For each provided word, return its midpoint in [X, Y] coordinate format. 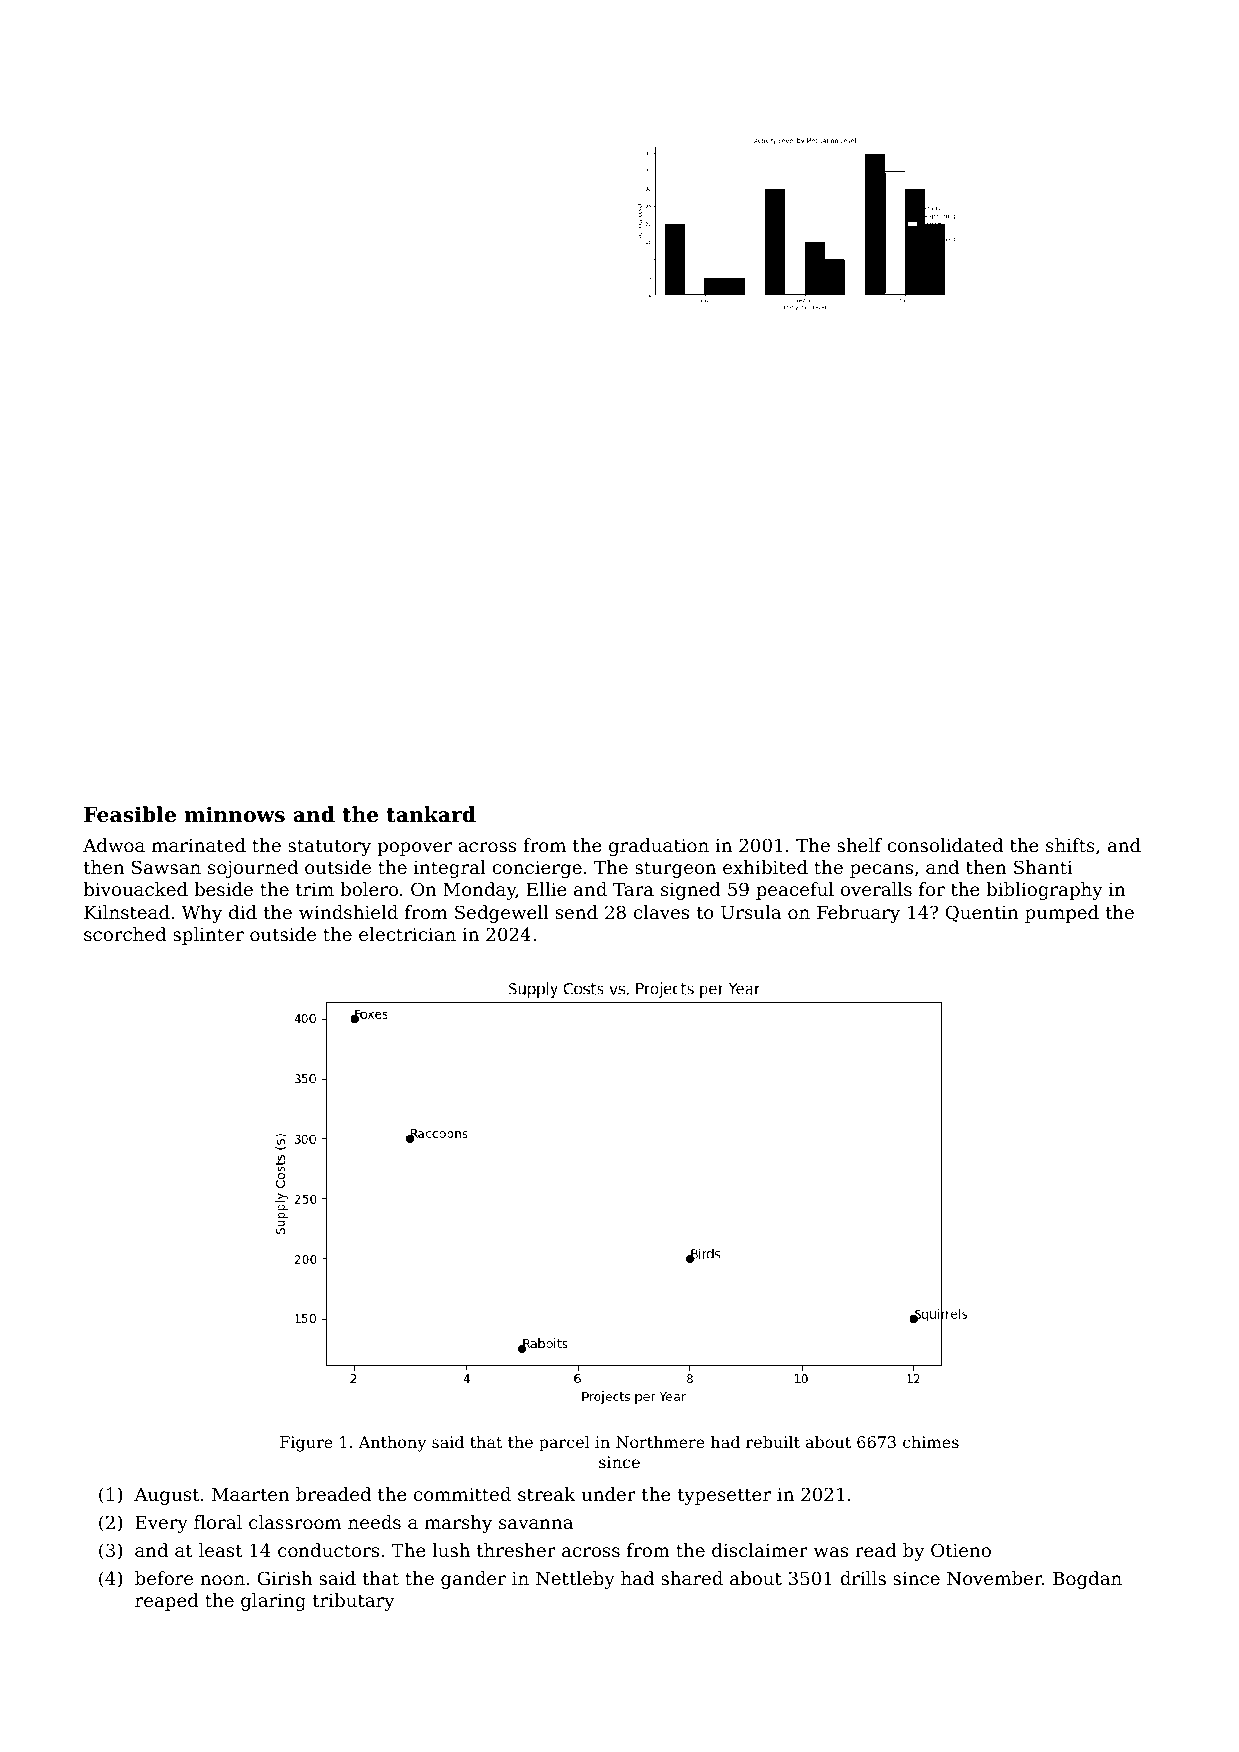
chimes [931, 1442]
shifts [1070, 845]
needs [374, 1522]
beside [223, 889]
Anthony [392, 1444]
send [577, 912]
